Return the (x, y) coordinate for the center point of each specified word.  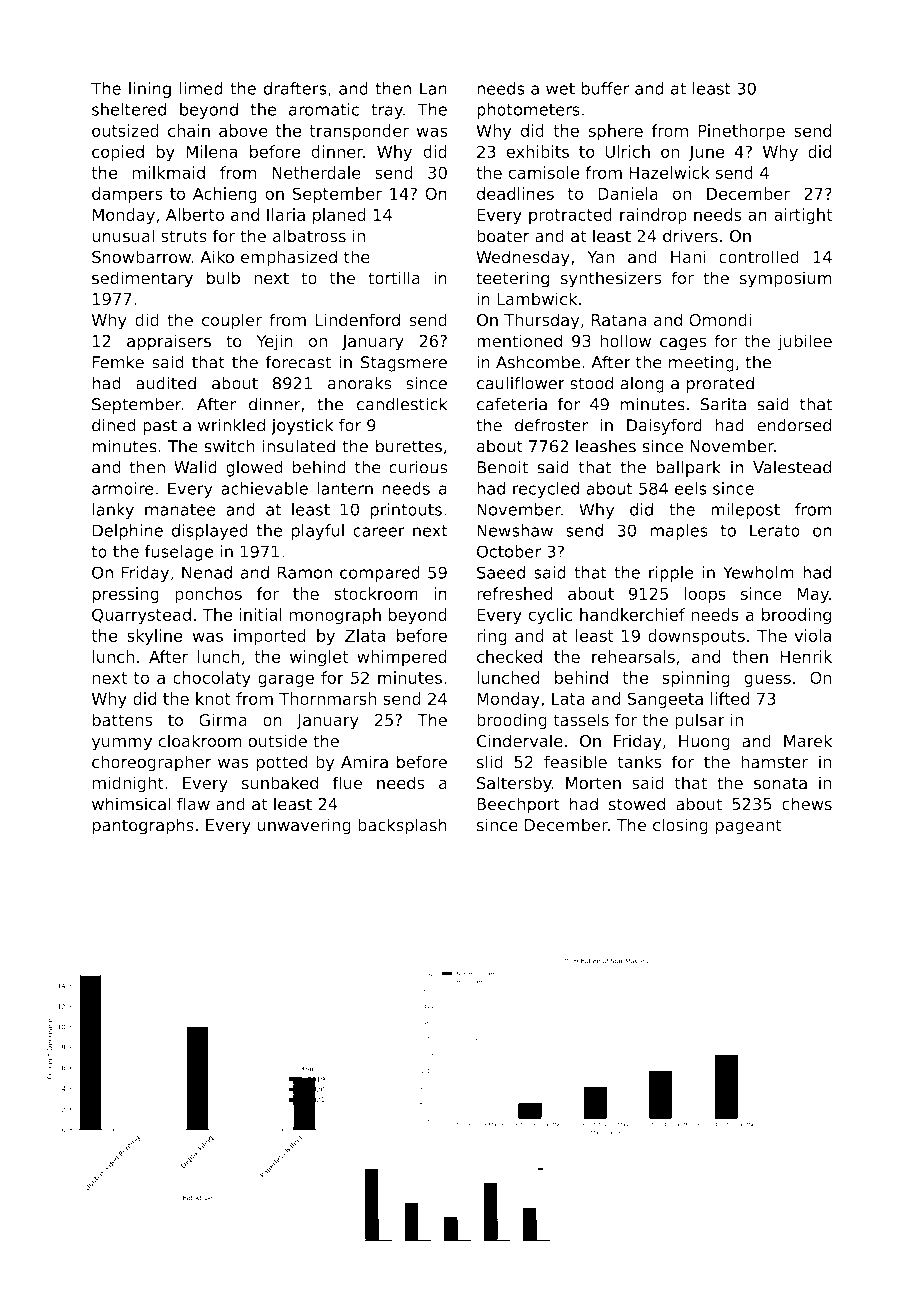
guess (767, 681)
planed (339, 216)
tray (387, 111)
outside (277, 741)
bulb (223, 278)
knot (213, 698)
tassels (581, 720)
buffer (605, 88)
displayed (210, 532)
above (243, 130)
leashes (606, 446)
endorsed (794, 425)
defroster (551, 425)
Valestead (792, 467)
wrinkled (231, 425)
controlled (759, 257)
